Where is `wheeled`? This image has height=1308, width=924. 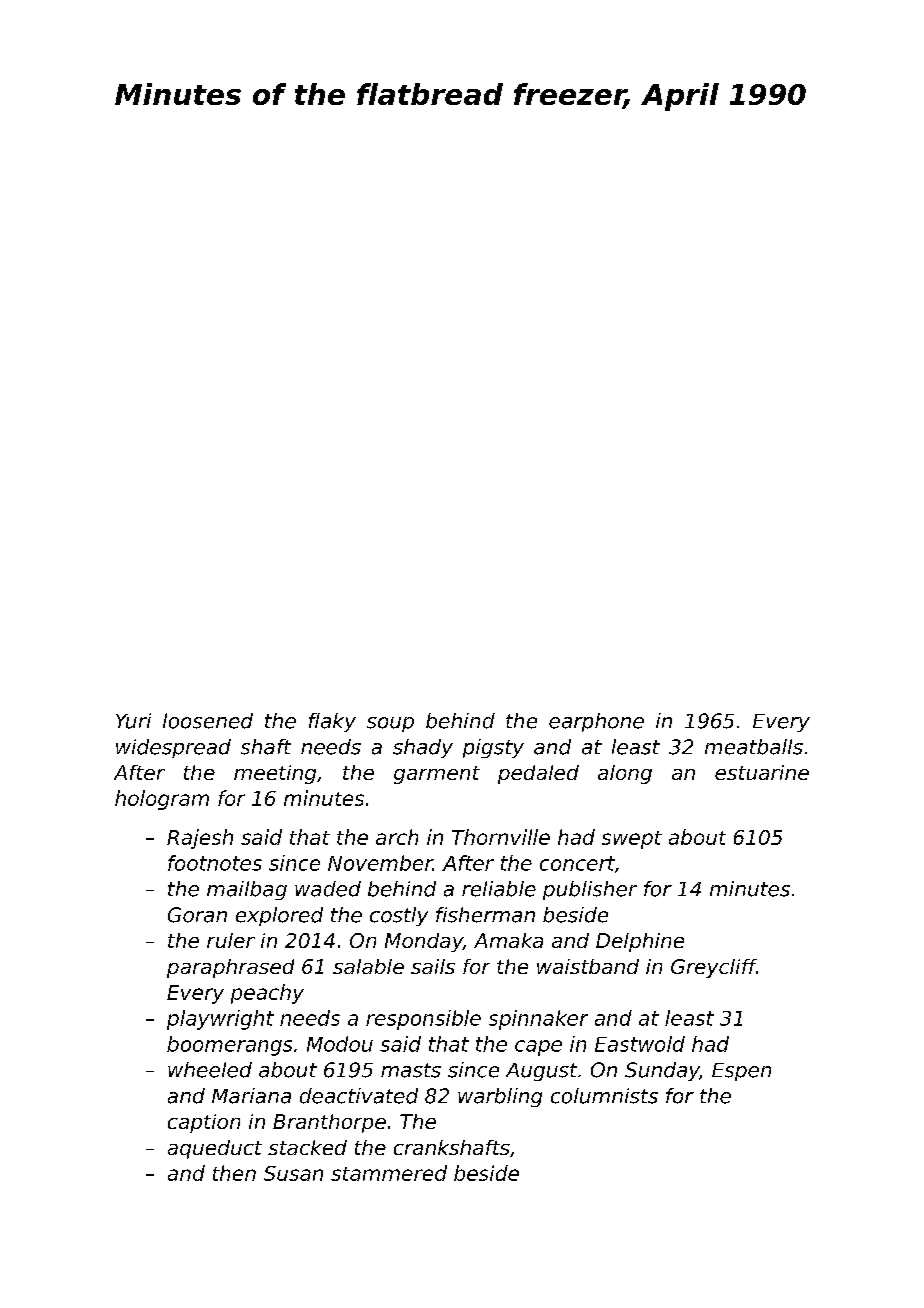
wheeled is located at coordinates (210, 1070).
